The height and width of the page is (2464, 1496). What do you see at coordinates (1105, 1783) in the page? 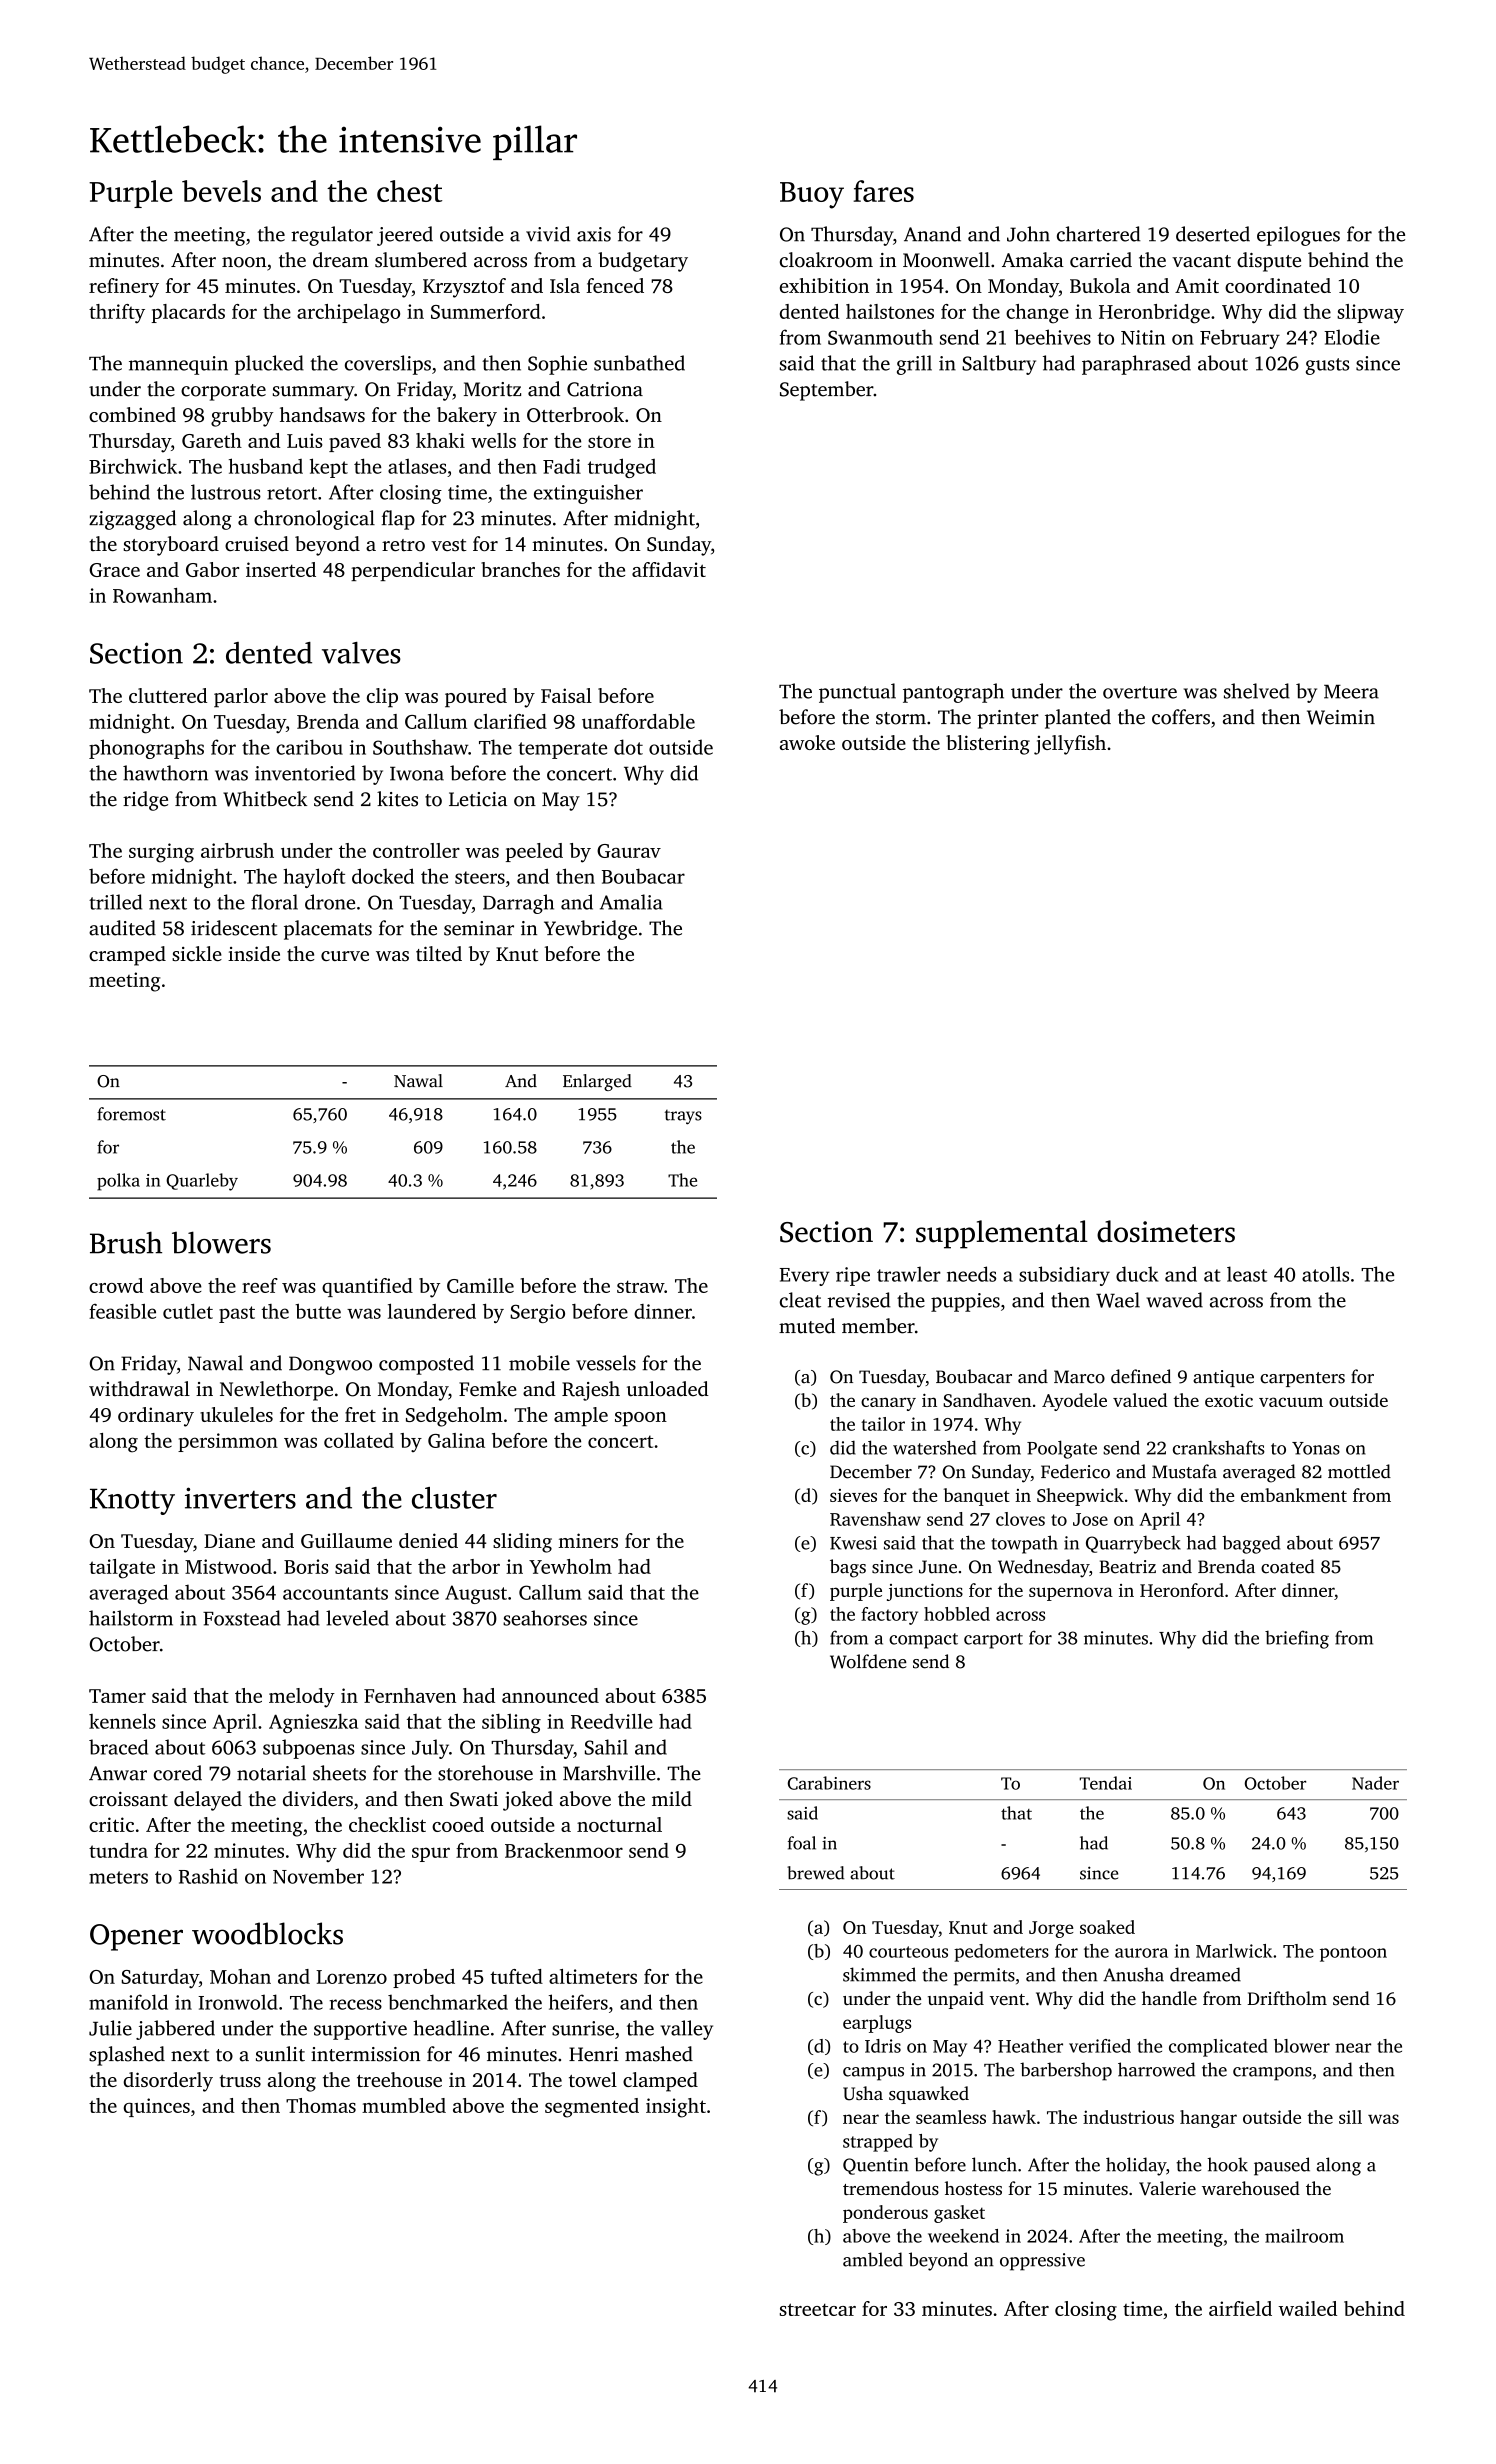
I see `Tendai` at bounding box center [1105, 1783].
